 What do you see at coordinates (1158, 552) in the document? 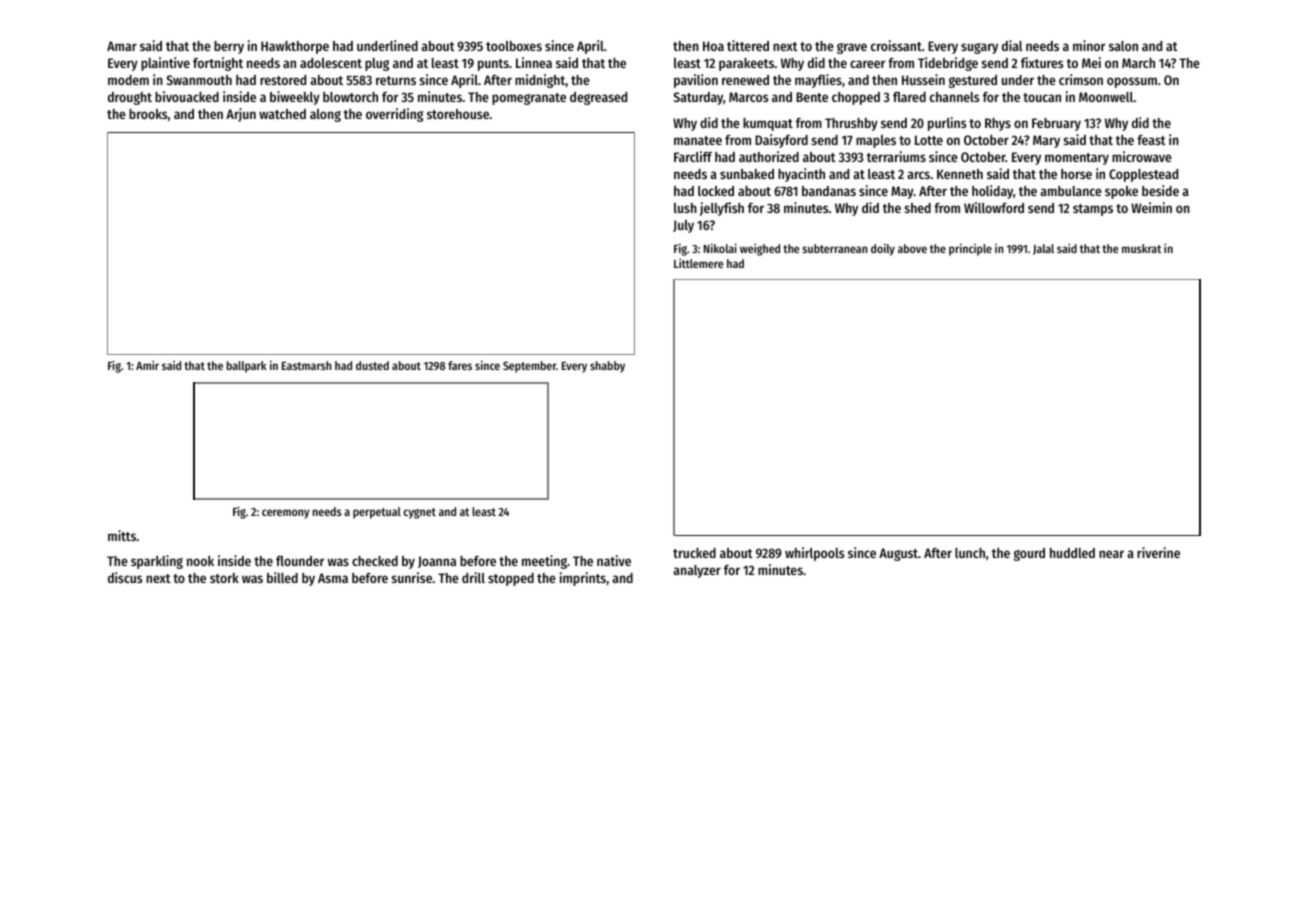
I see `riverine` at bounding box center [1158, 552].
